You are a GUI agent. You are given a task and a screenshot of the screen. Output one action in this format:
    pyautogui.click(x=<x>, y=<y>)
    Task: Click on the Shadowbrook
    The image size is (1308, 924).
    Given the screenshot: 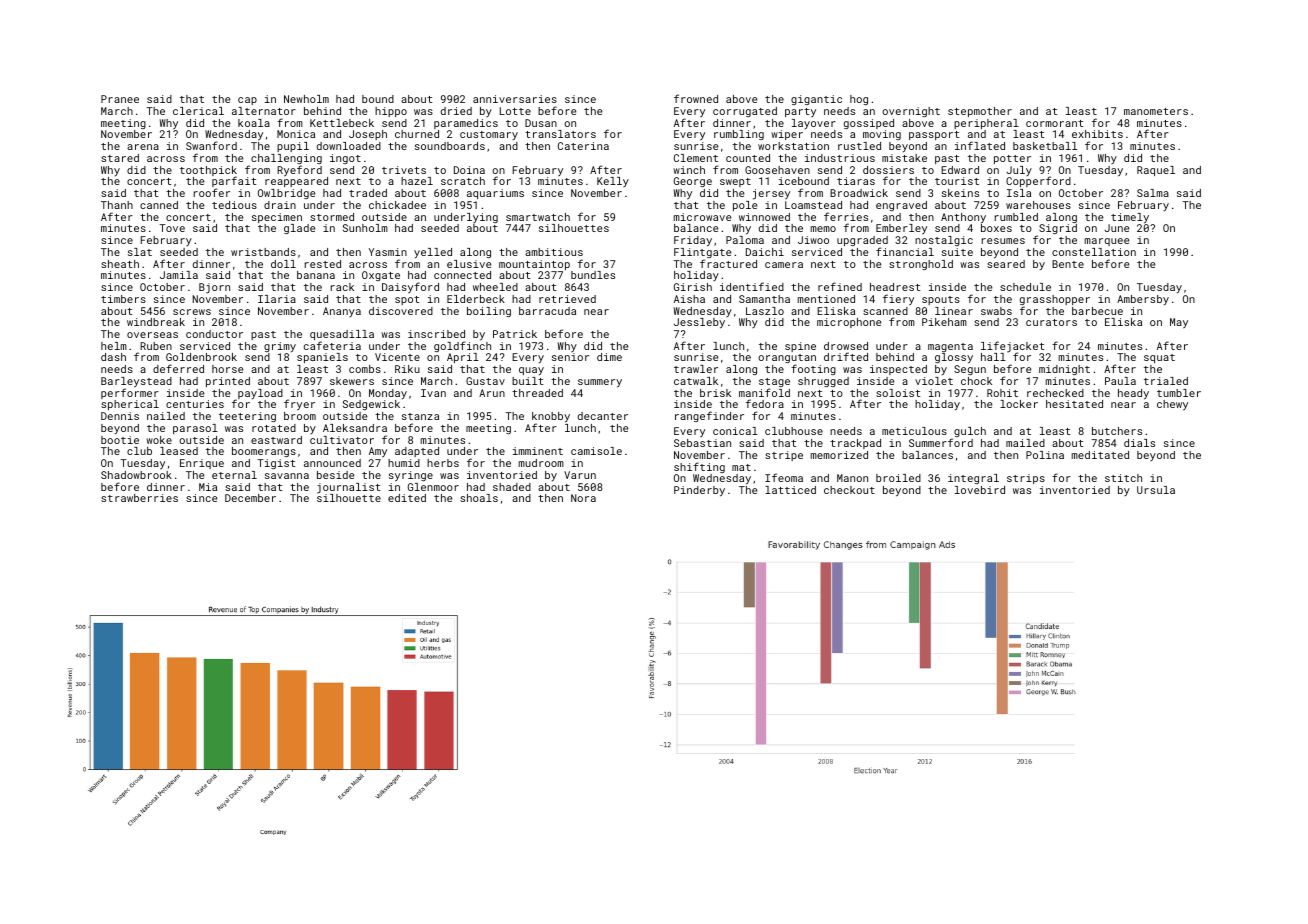 What is the action you would take?
    pyautogui.click(x=136, y=475)
